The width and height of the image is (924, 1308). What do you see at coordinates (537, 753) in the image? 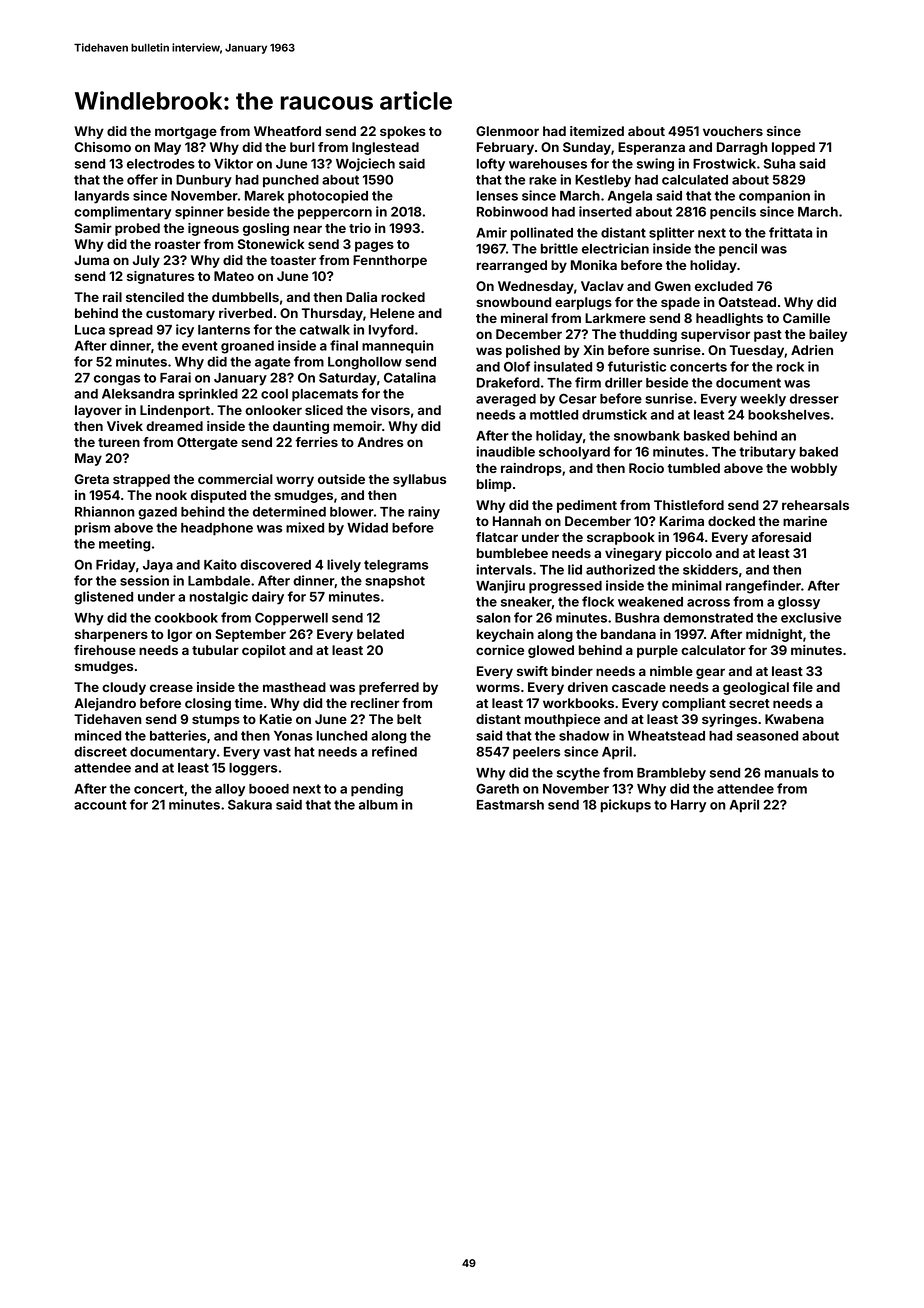
I see `peelers` at bounding box center [537, 753].
